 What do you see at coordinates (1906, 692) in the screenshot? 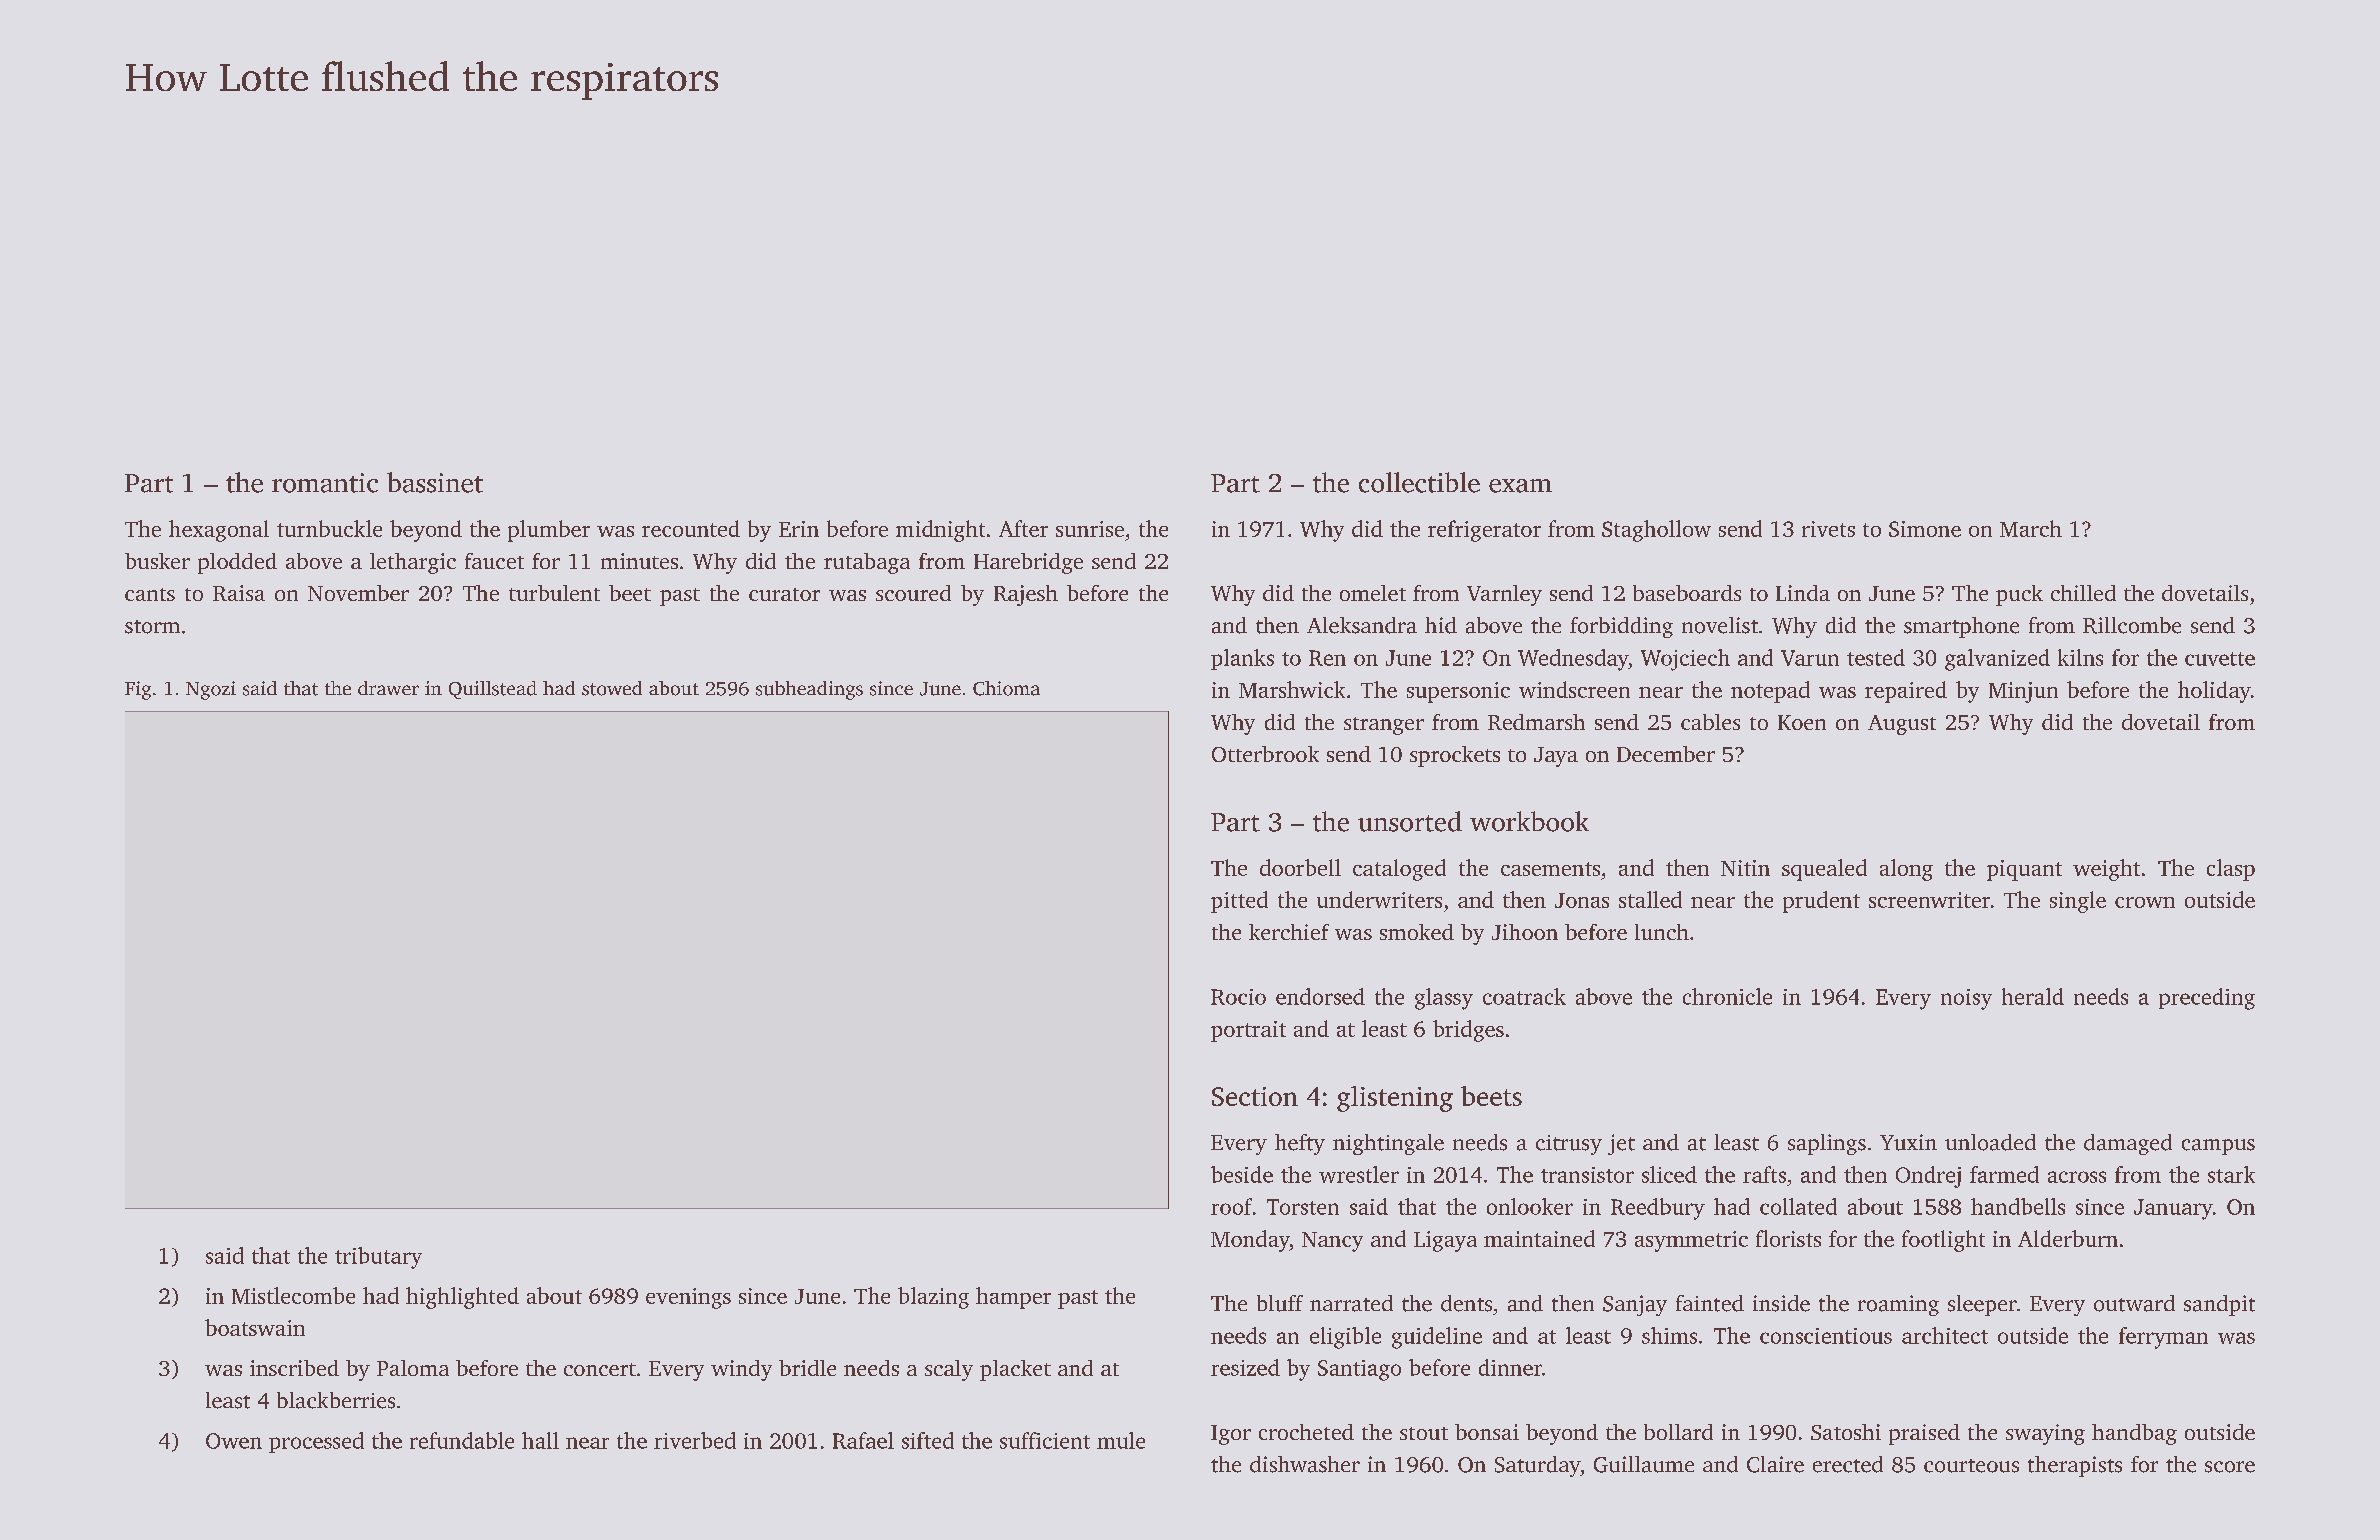
I see `repaired` at bounding box center [1906, 692].
